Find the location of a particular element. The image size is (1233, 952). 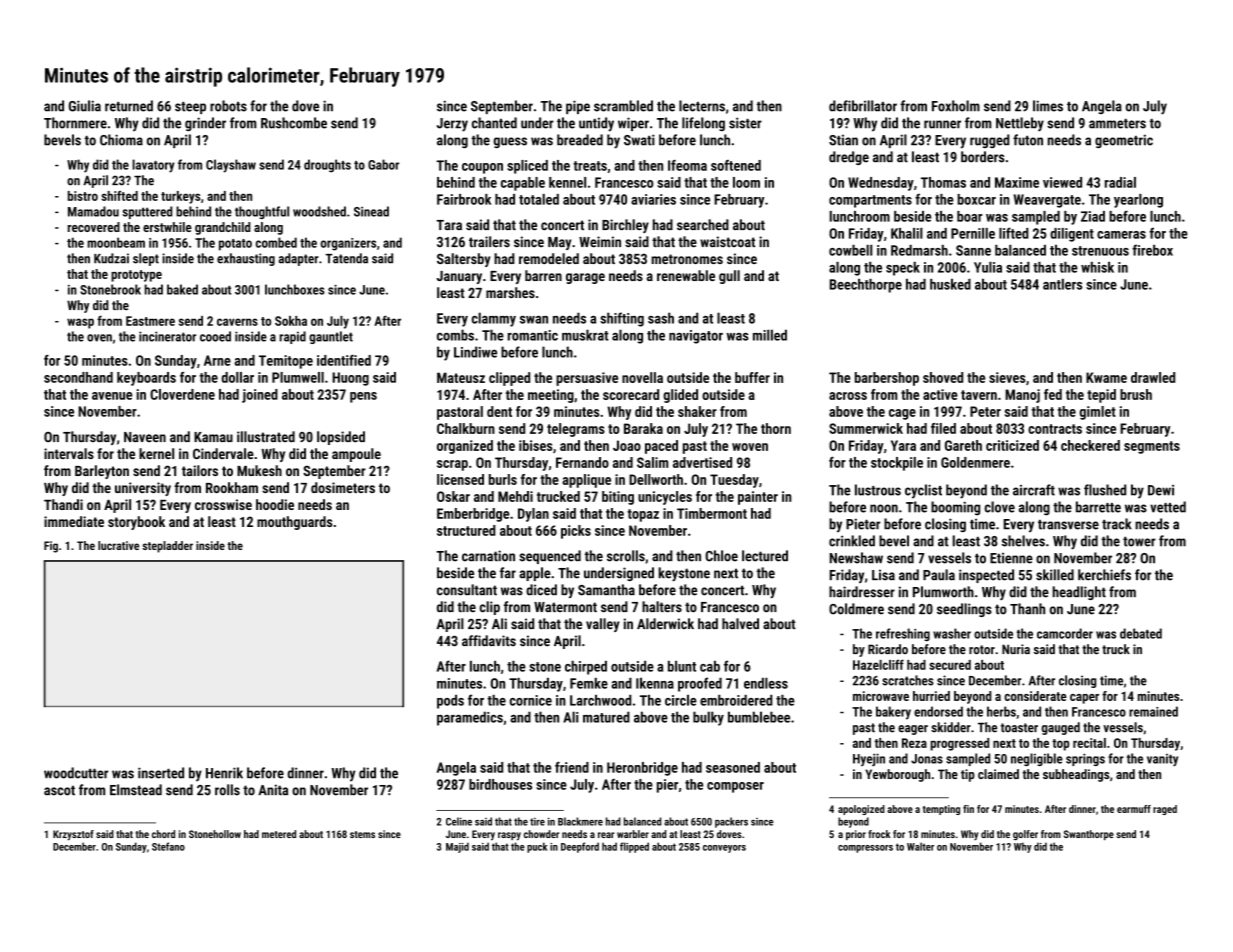

diligent is located at coordinates (1072, 235).
